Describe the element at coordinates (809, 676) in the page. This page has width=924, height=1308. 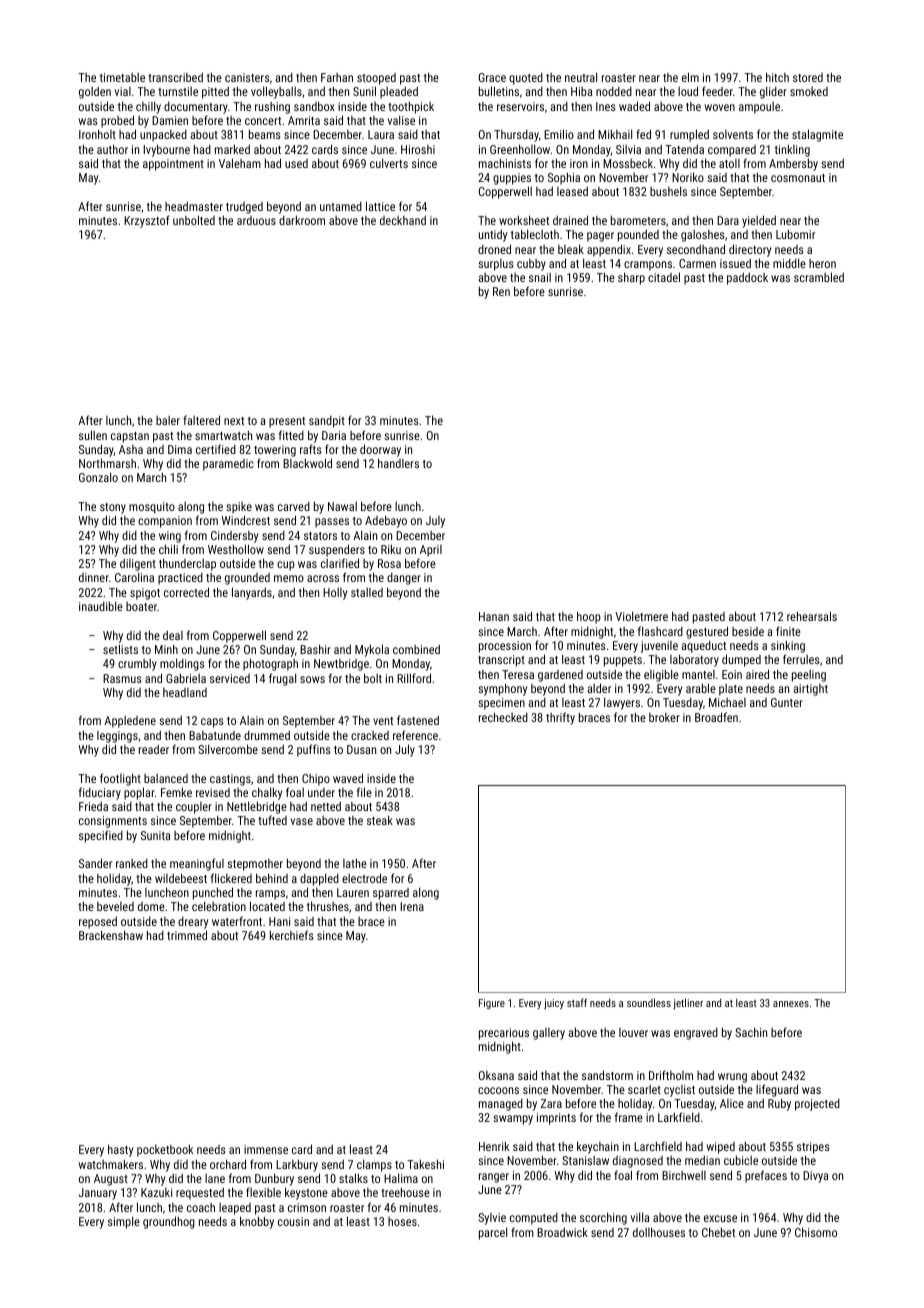
I see `peeling` at that location.
